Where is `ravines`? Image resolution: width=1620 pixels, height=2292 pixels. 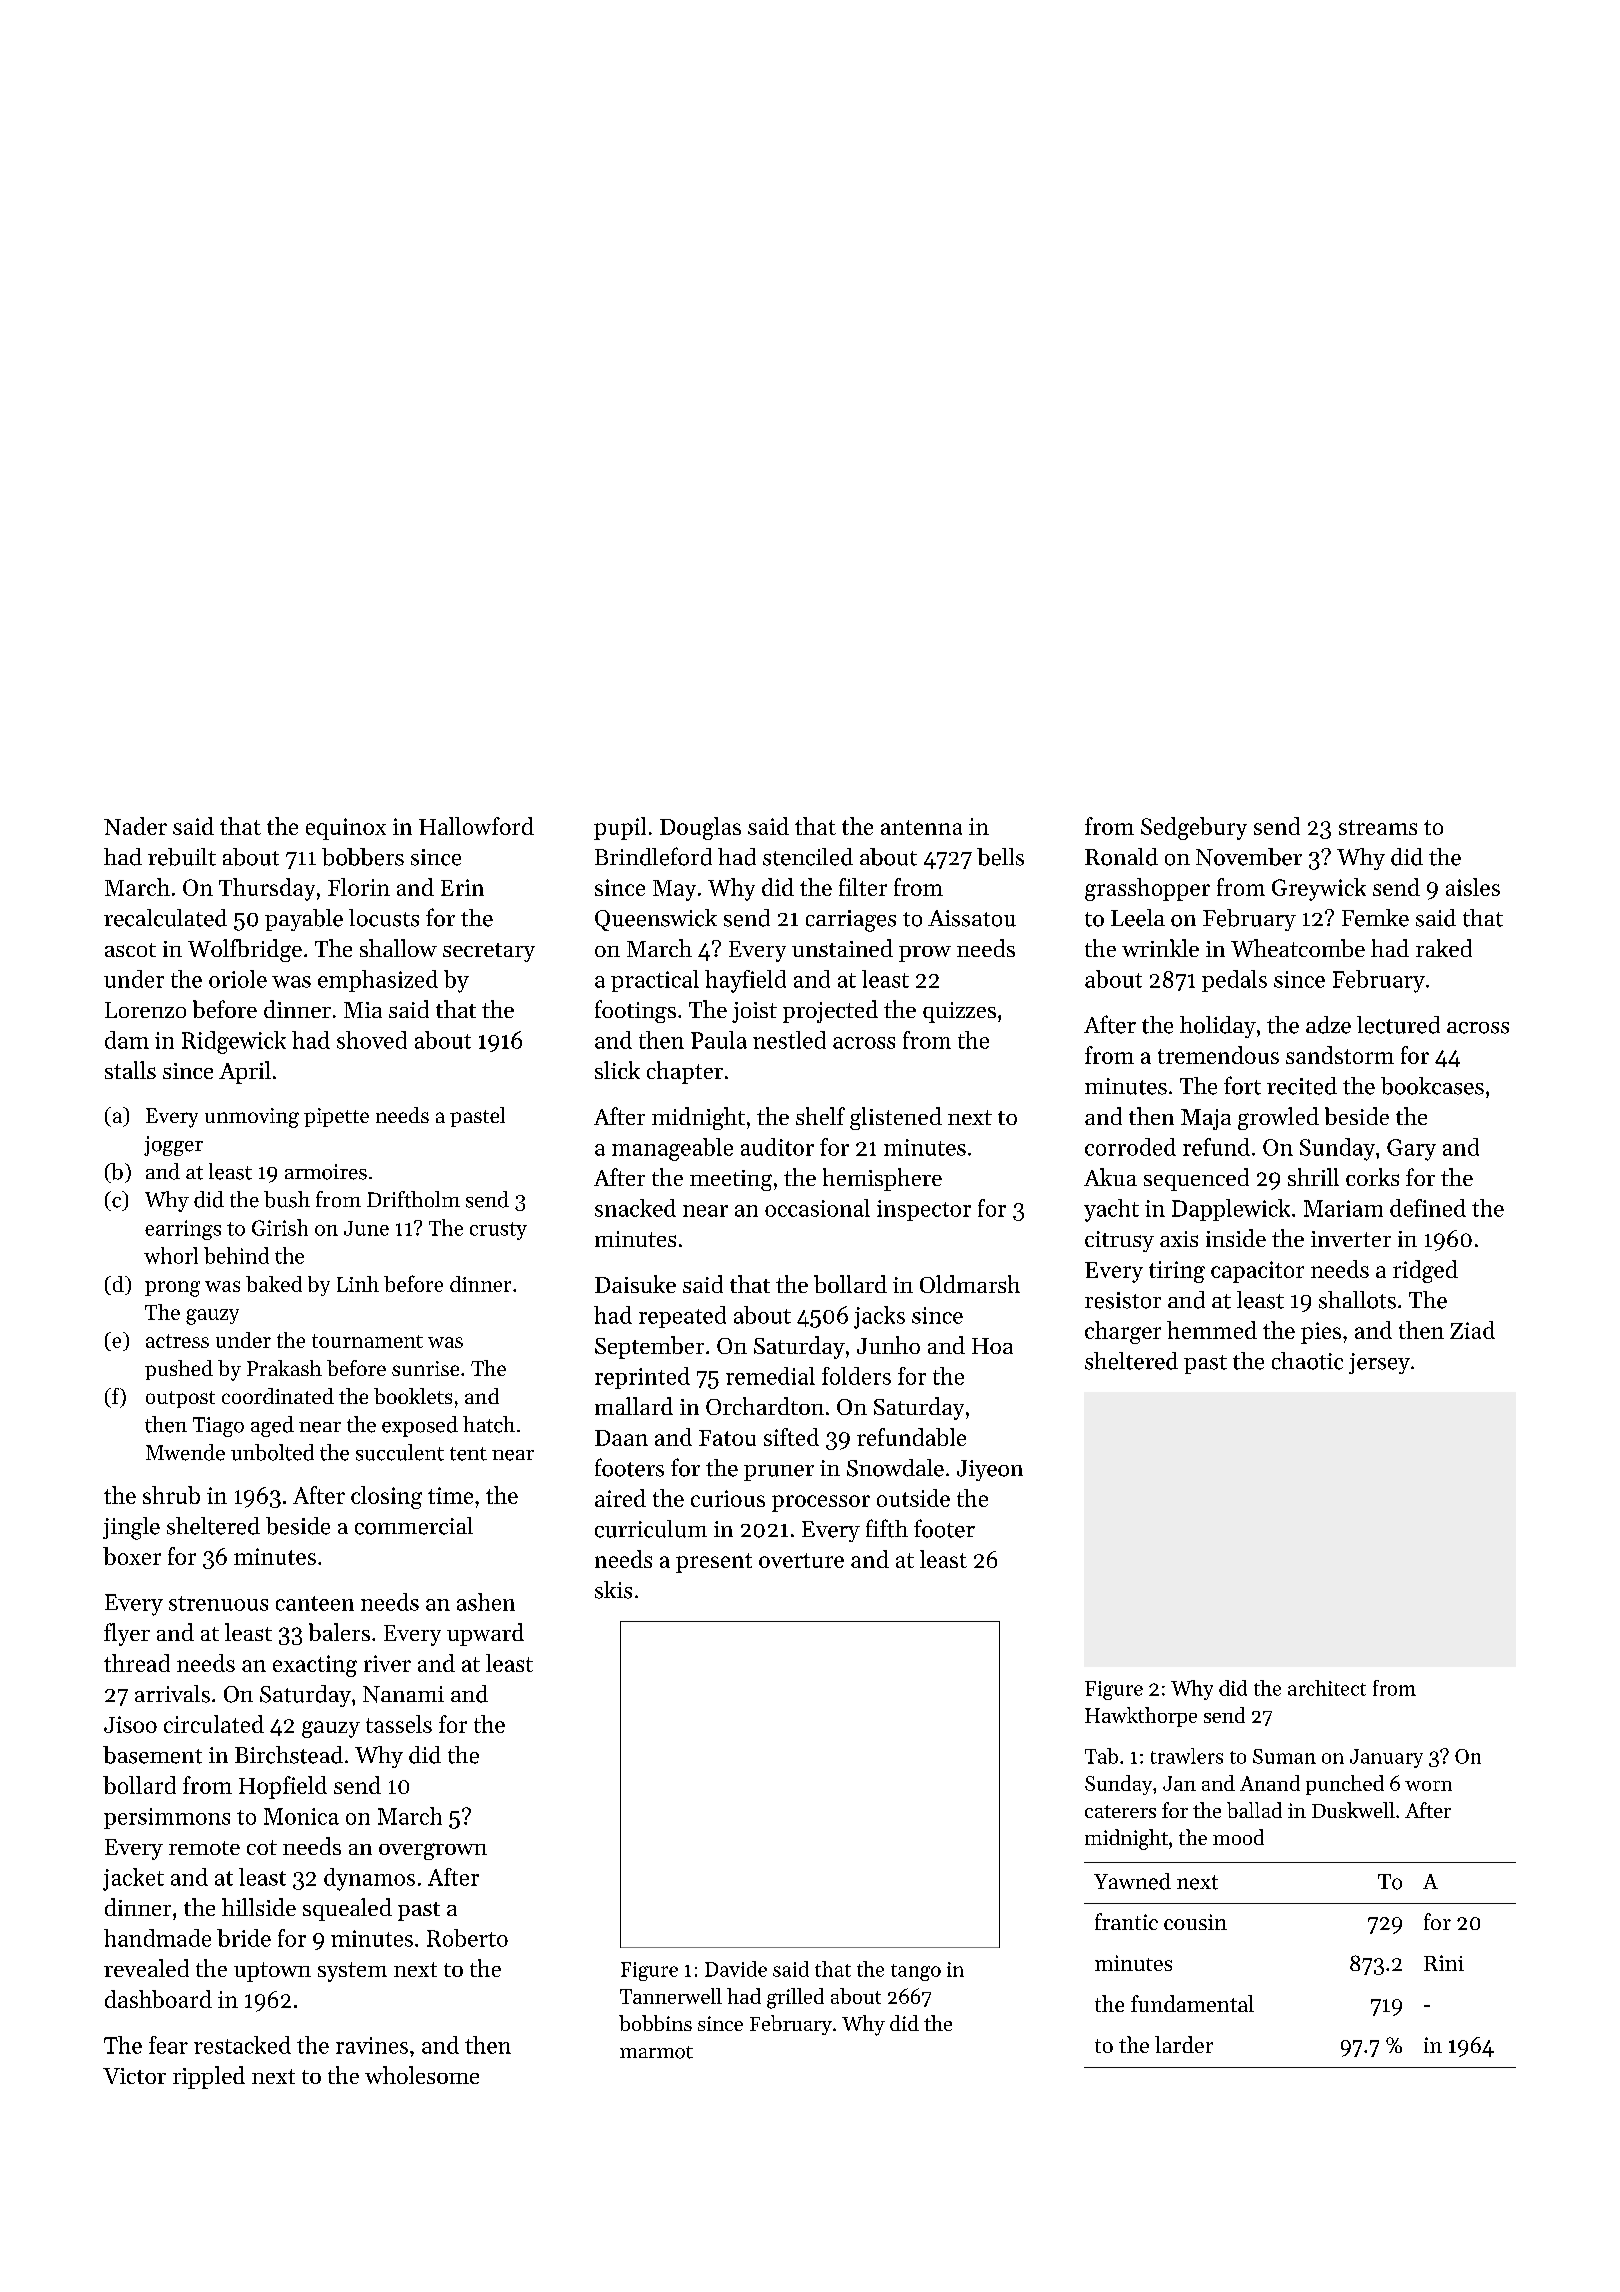 ravines is located at coordinates (372, 2045).
